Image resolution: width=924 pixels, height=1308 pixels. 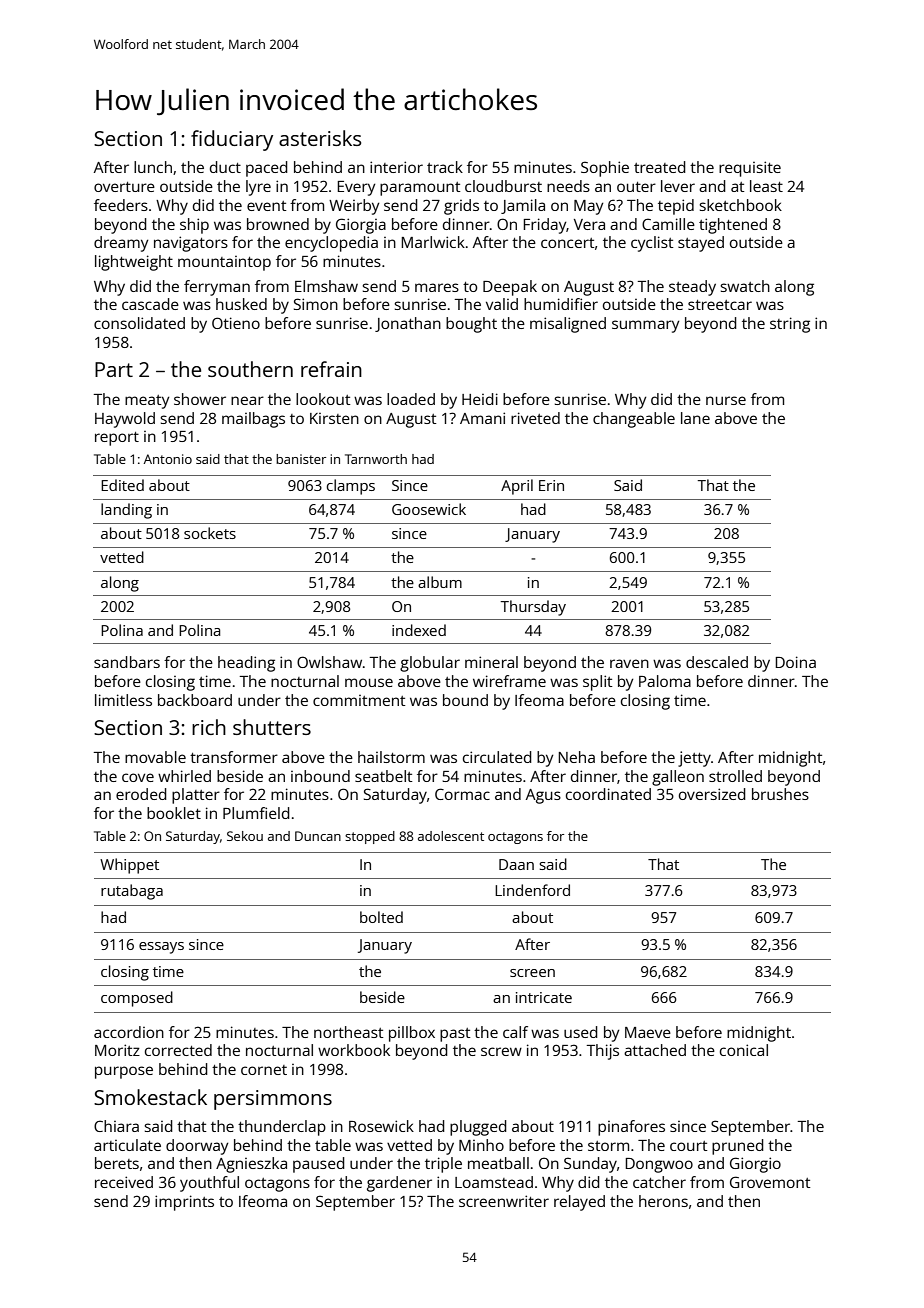 What do you see at coordinates (253, 420) in the screenshot?
I see `mailbags` at bounding box center [253, 420].
